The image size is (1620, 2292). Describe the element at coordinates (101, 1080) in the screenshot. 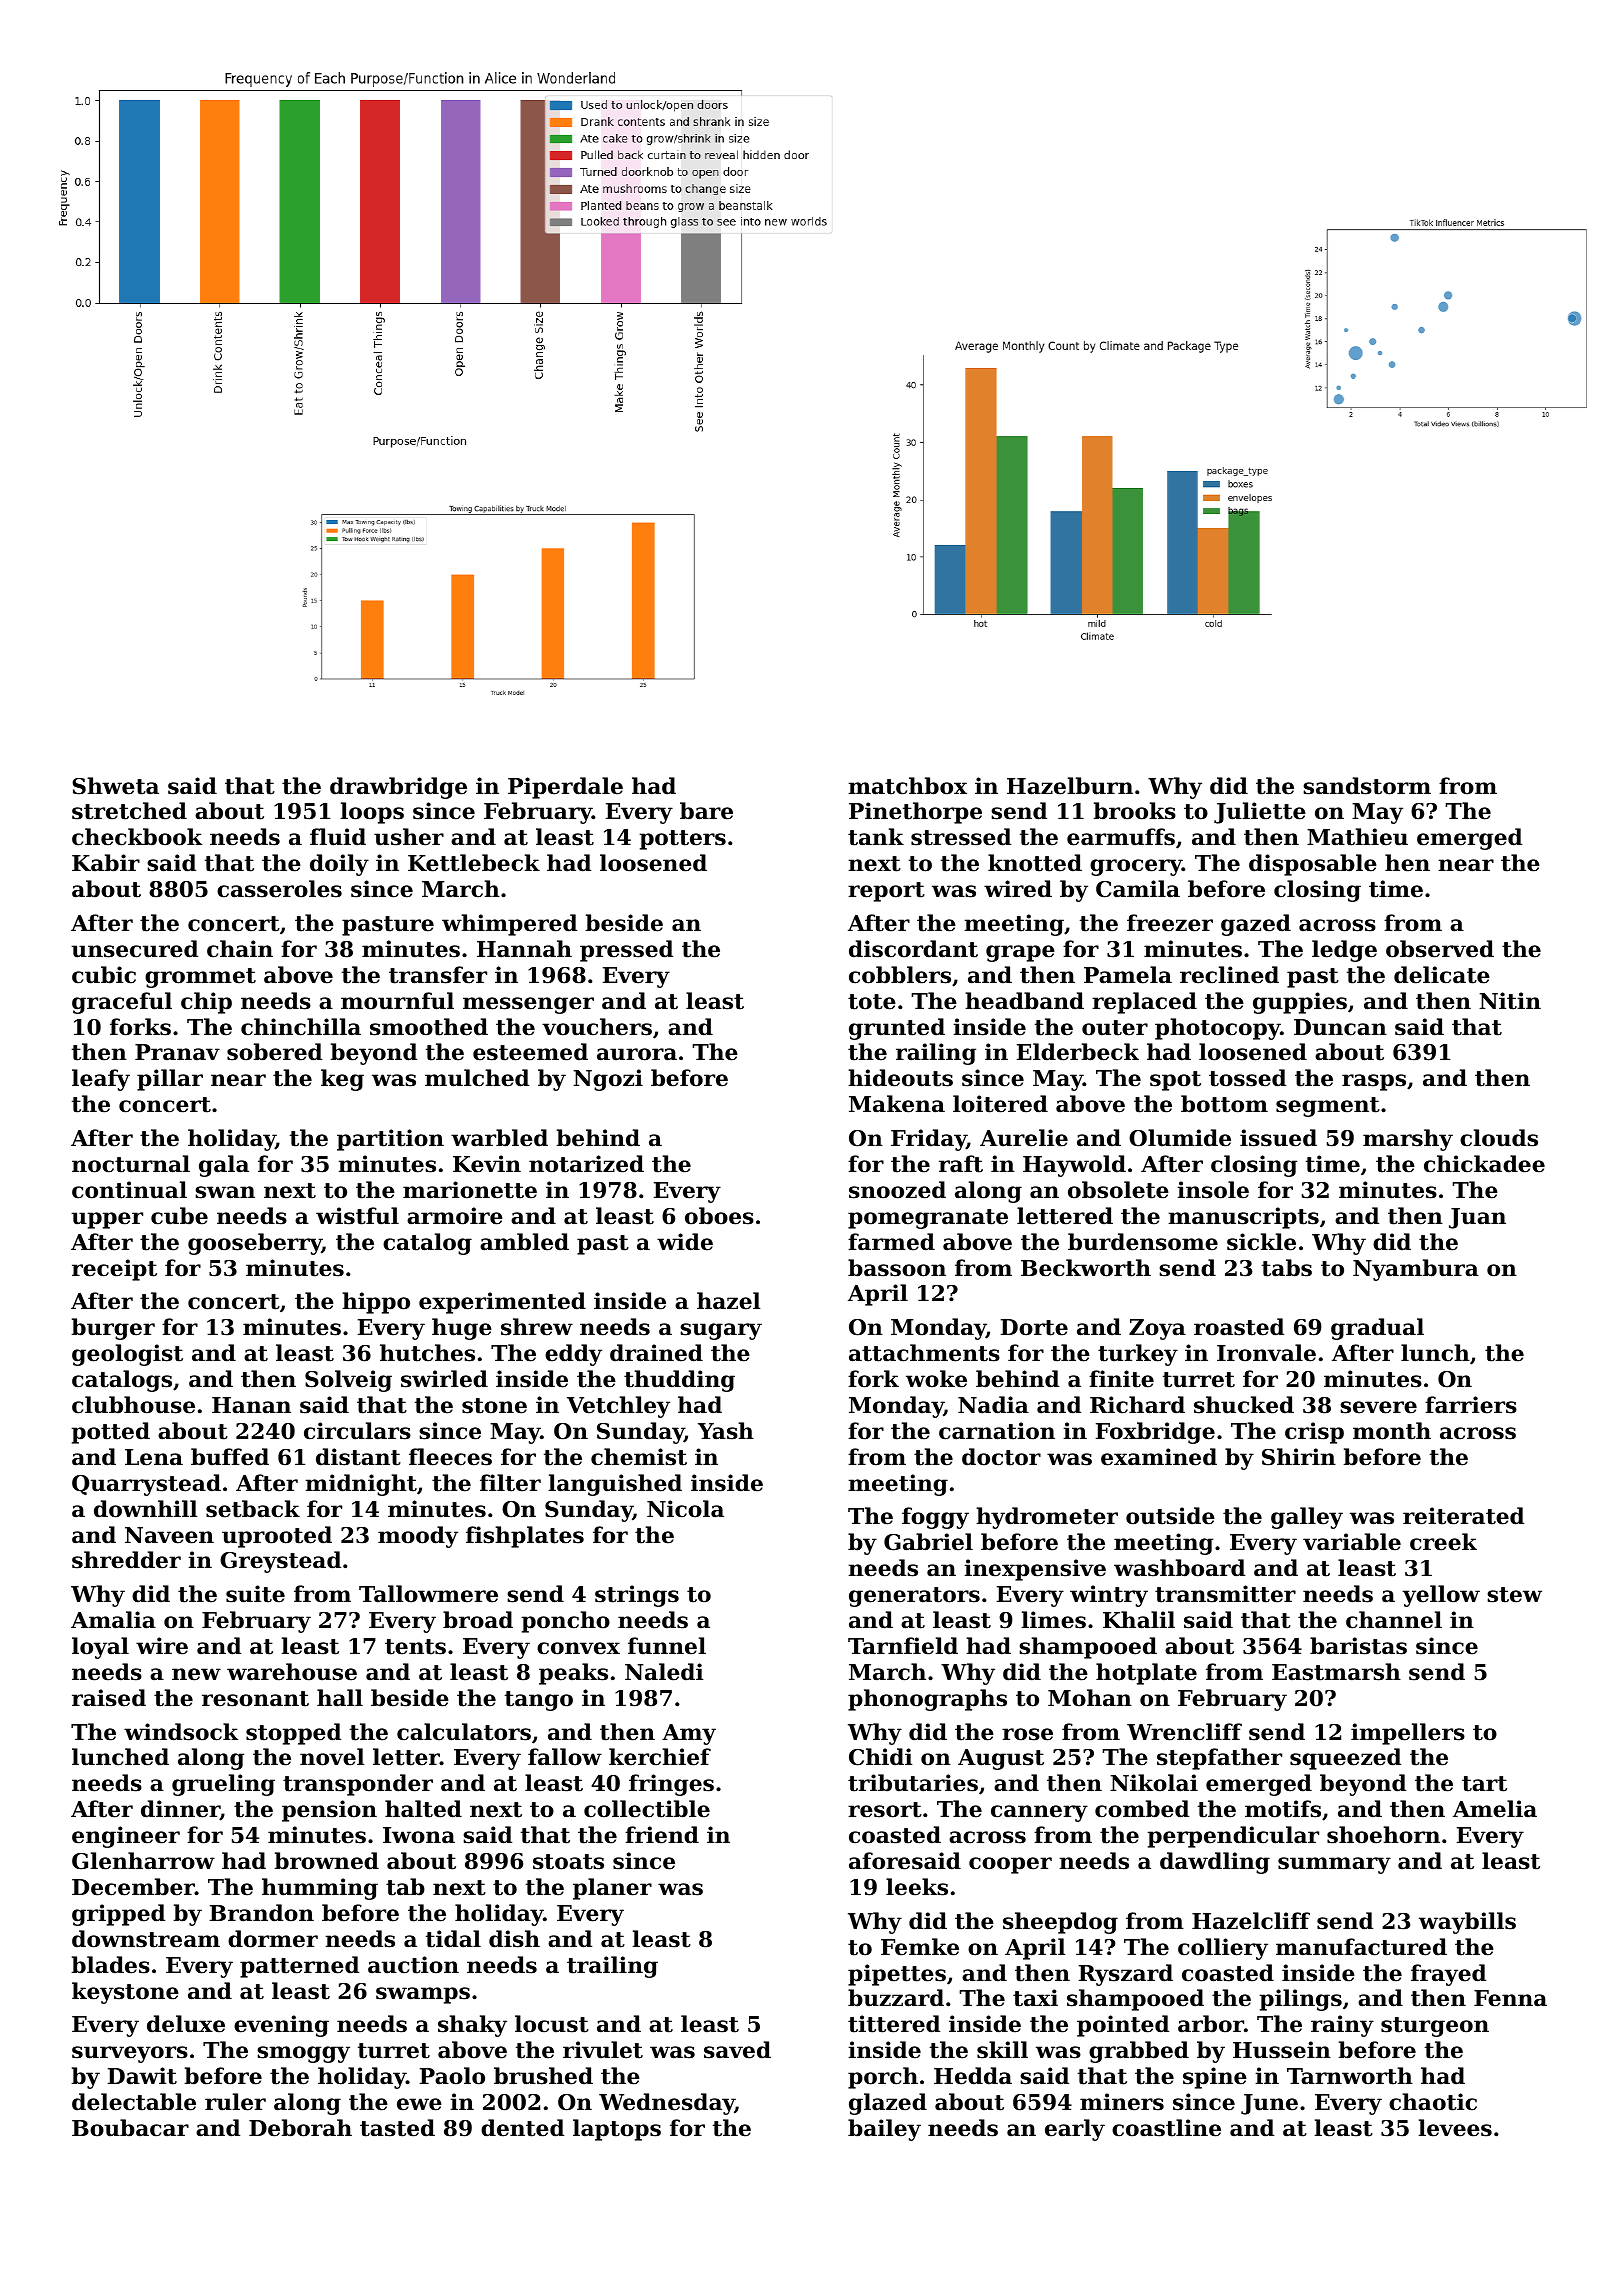

I see `leafy` at that location.
